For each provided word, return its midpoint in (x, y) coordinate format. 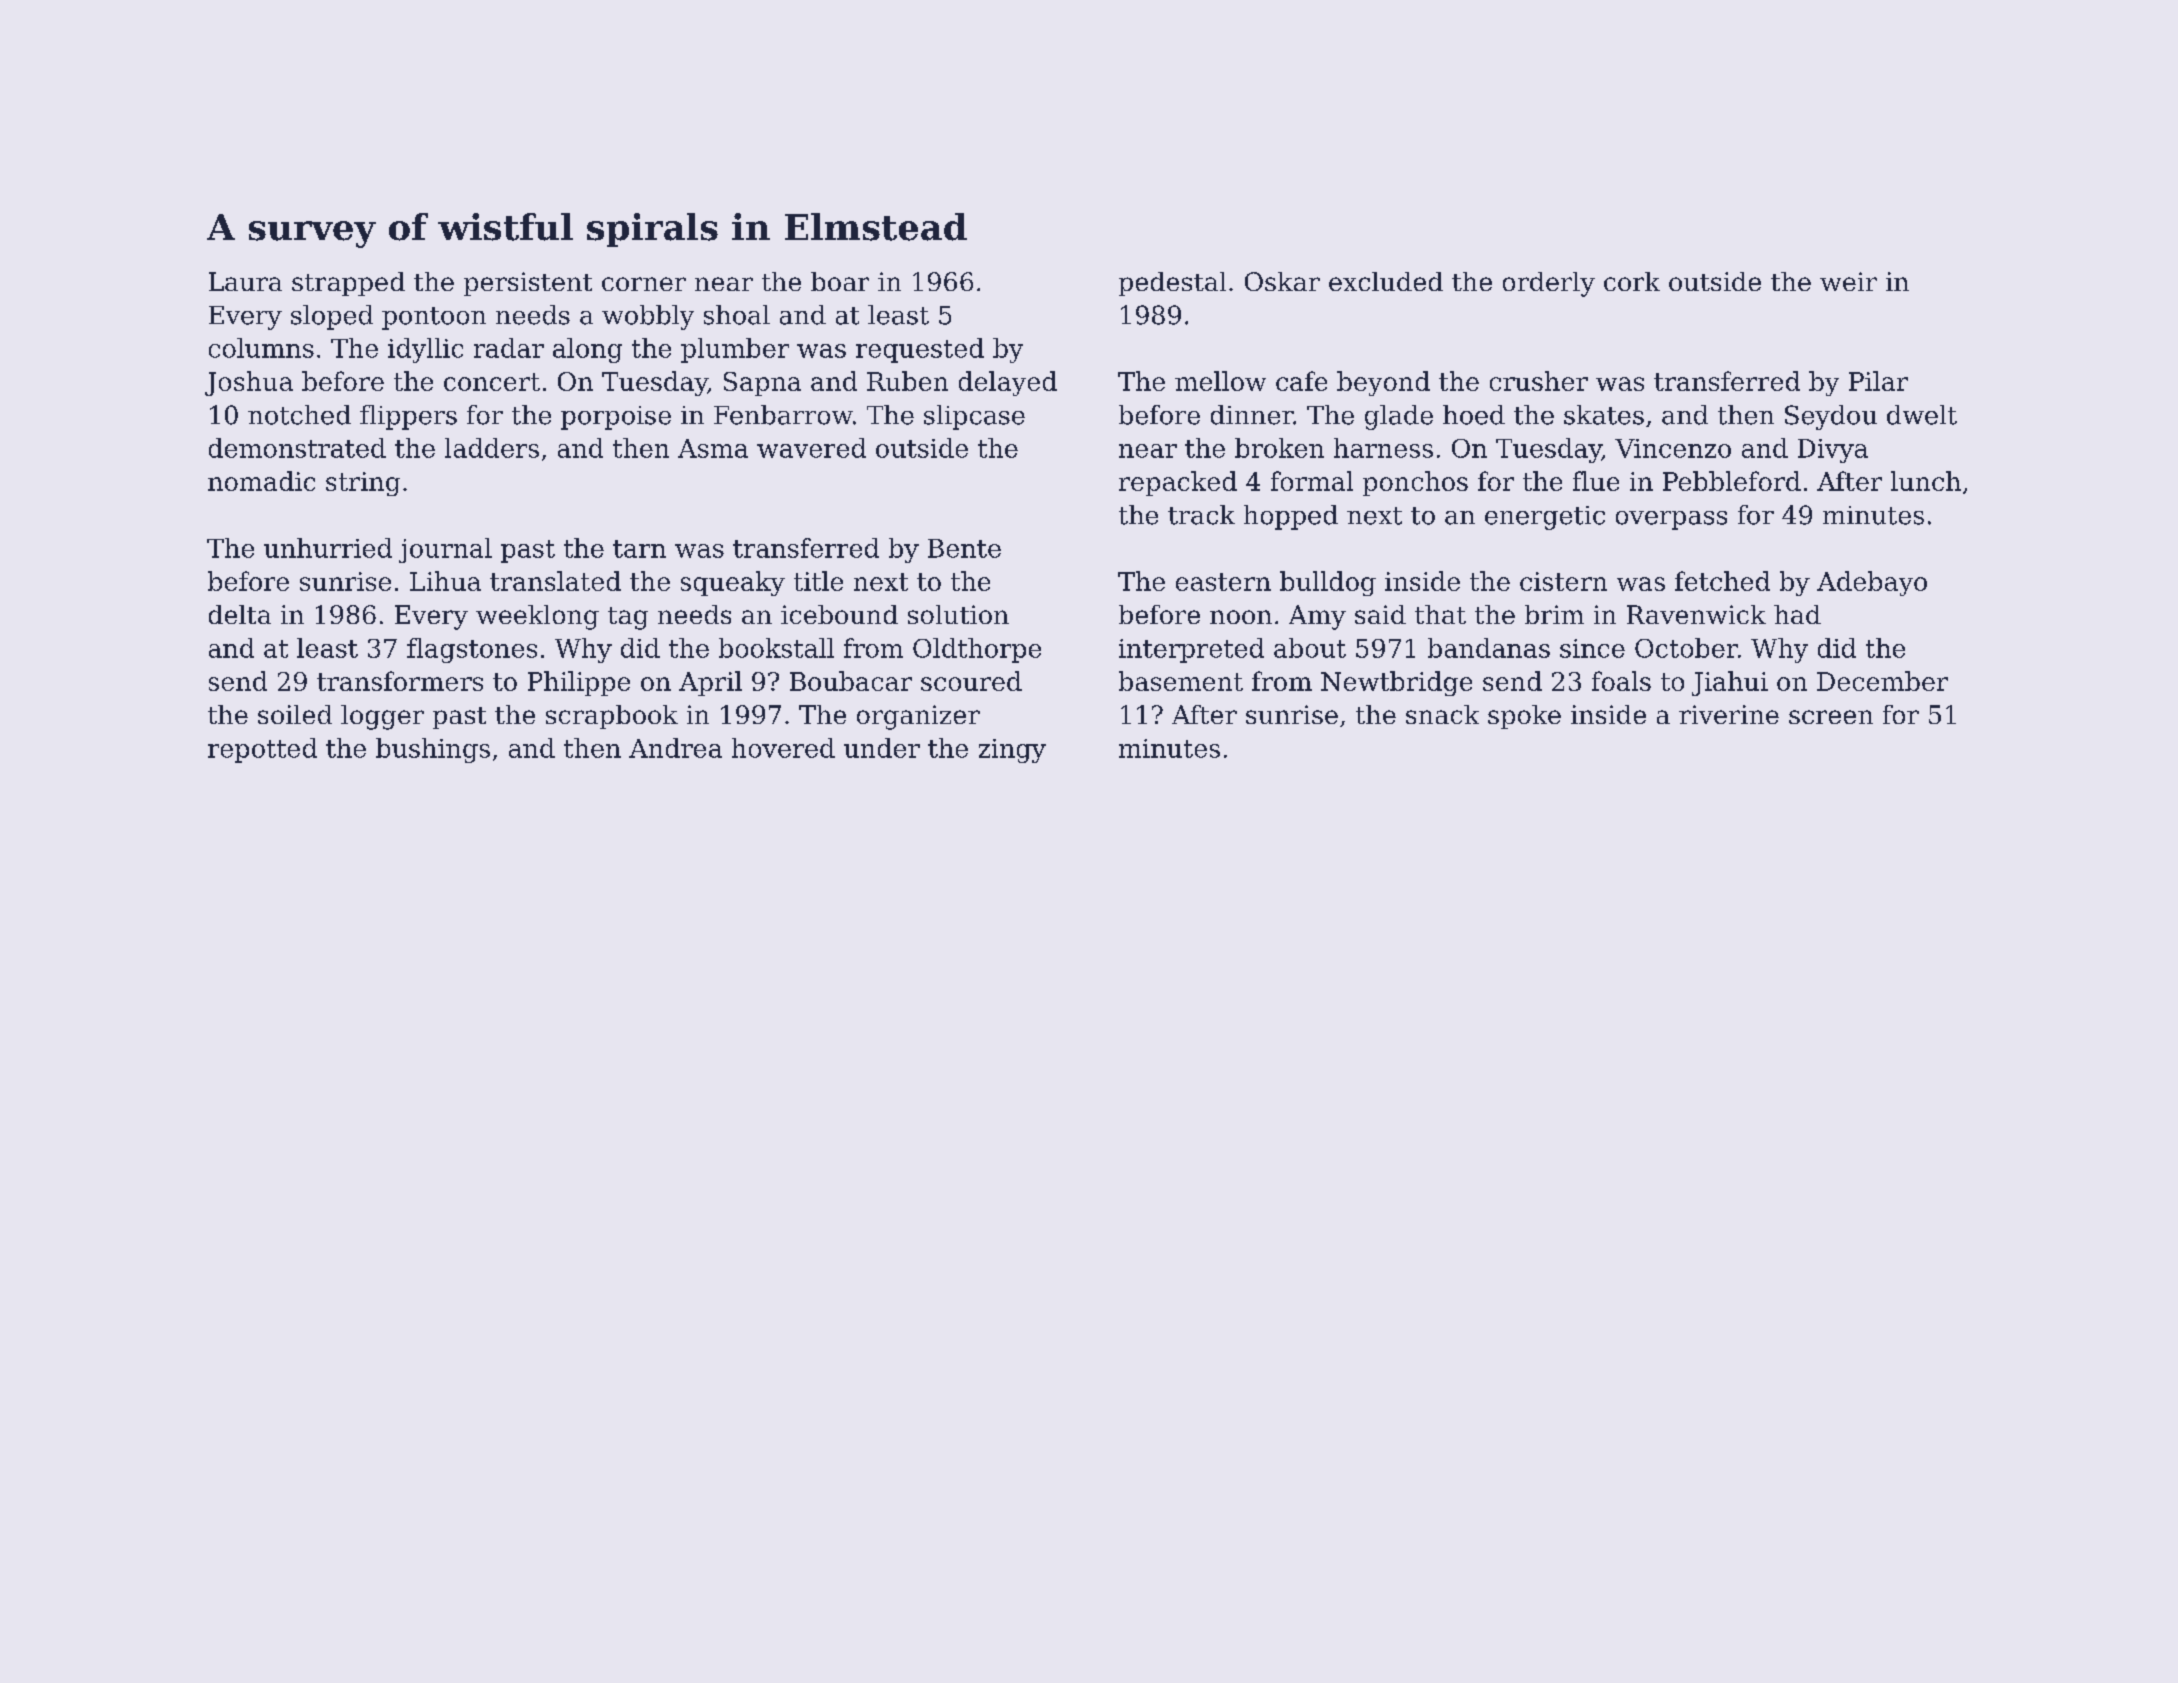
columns (261, 348)
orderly (1549, 284)
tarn (639, 549)
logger (382, 717)
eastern (1223, 582)
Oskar (1282, 281)
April (710, 683)
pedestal (1172, 284)
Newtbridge (1396, 683)
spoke (1524, 717)
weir (1848, 281)
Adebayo (1872, 583)
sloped (332, 317)
